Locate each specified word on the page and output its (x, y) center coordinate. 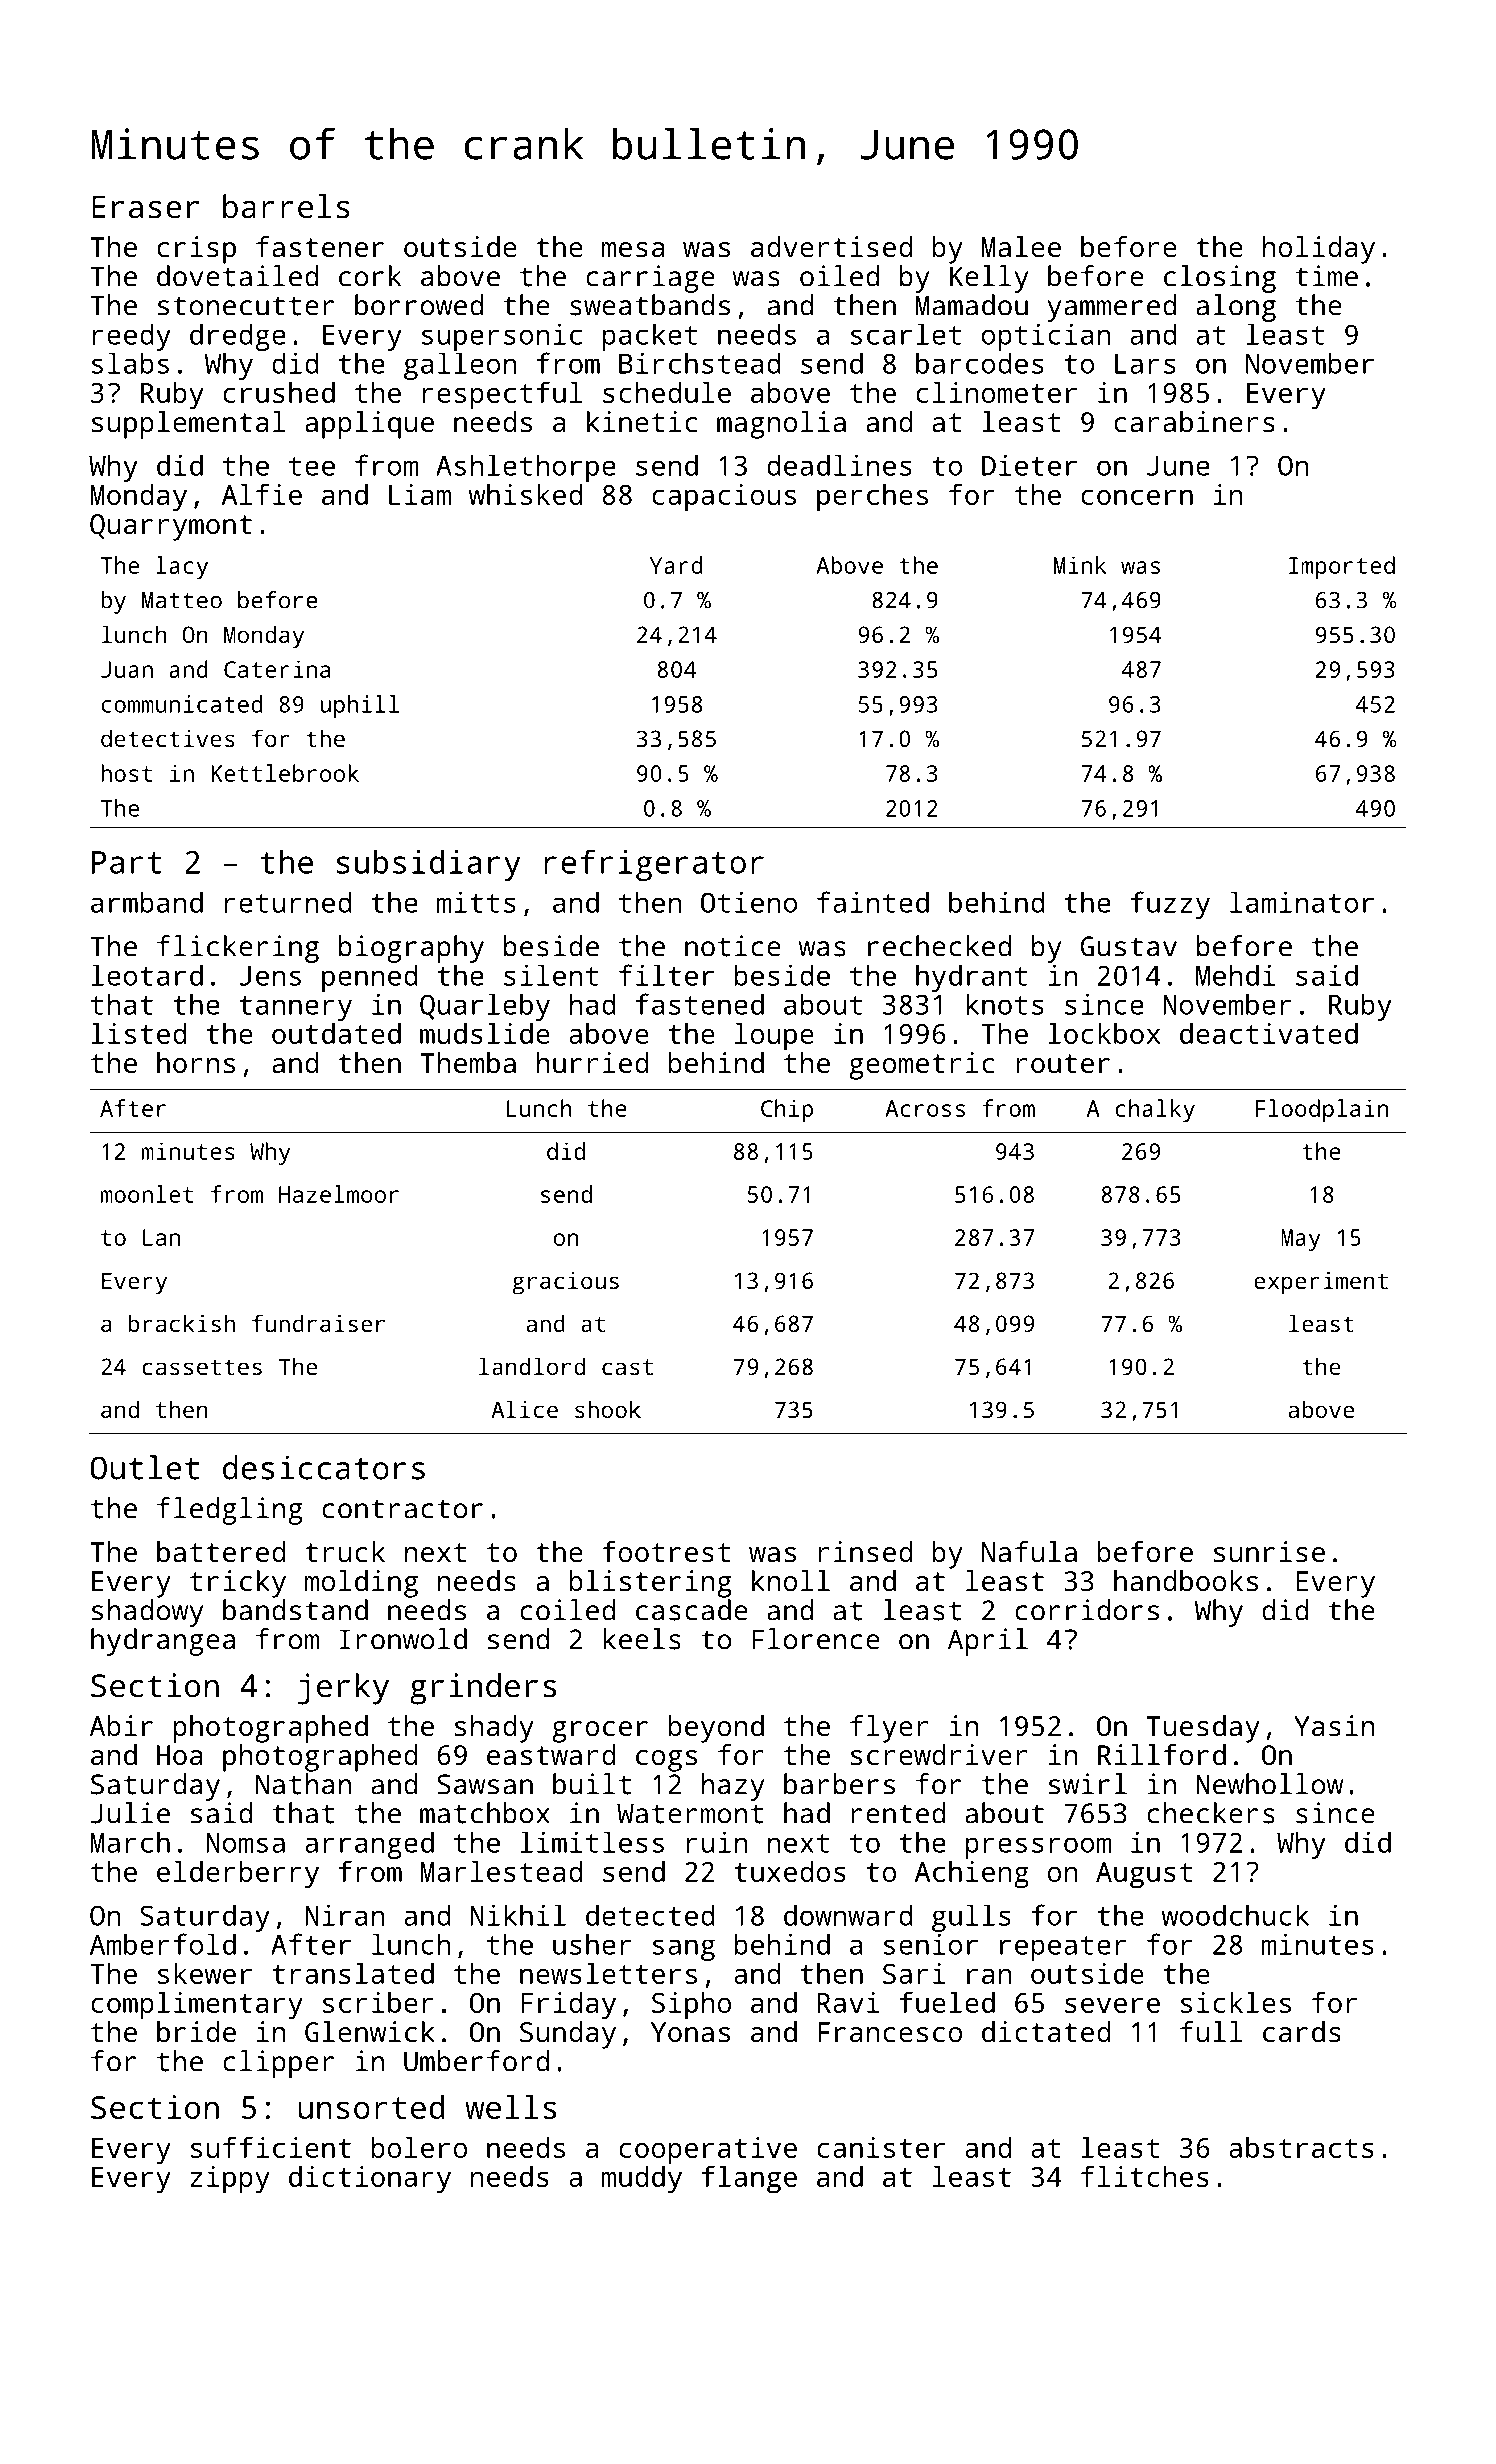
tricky (238, 1584)
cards (1302, 2032)
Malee (1021, 246)
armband (147, 902)
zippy (230, 2180)
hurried (592, 1062)
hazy (733, 1787)
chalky (1155, 1110)
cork (370, 276)
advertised (831, 247)
